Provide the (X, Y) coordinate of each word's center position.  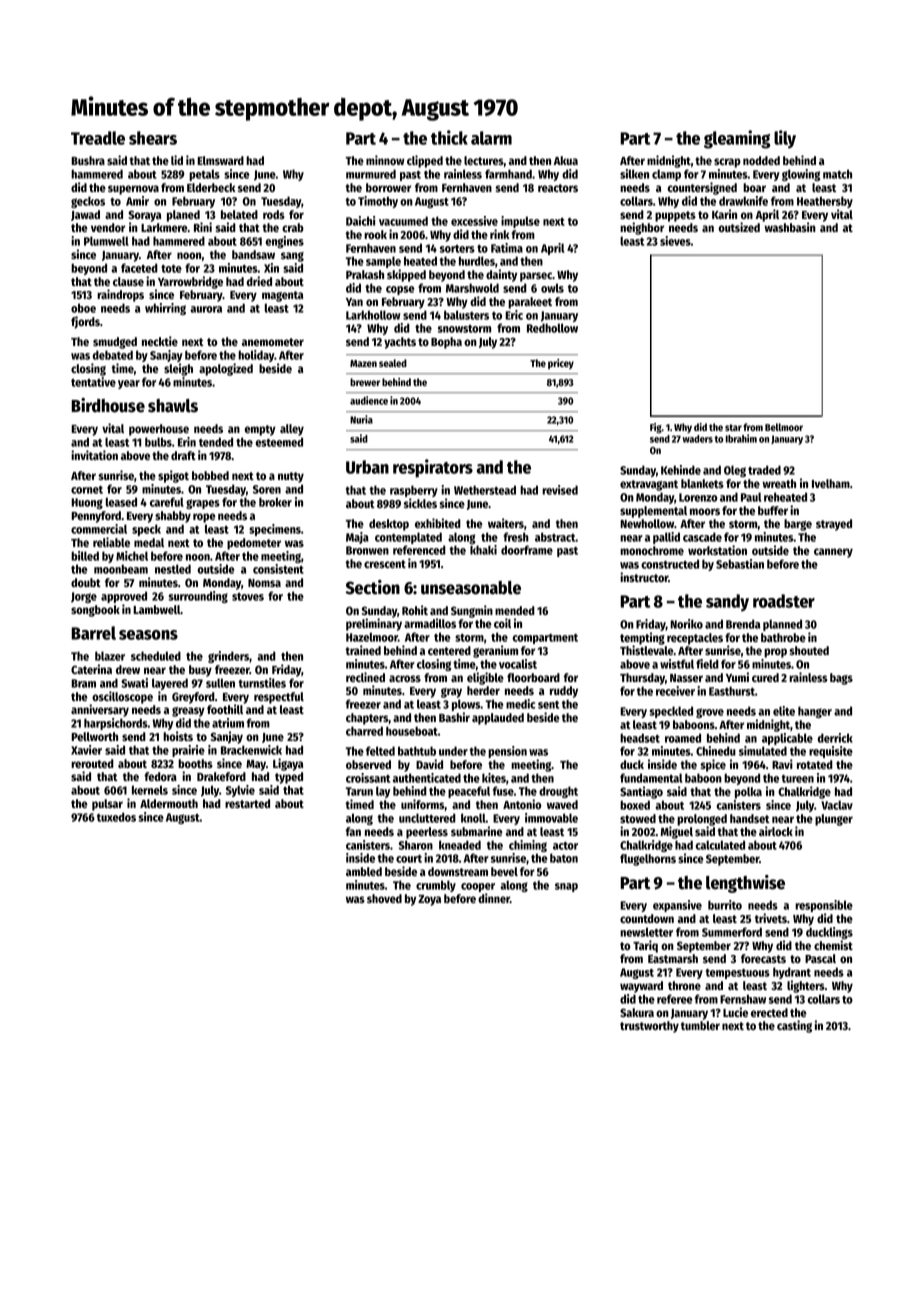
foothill (225, 709)
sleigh (178, 369)
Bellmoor (784, 427)
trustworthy (649, 1027)
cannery (833, 553)
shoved (384, 898)
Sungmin (472, 611)
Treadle (98, 138)
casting (794, 1026)
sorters (457, 249)
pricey (561, 364)
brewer (365, 382)
